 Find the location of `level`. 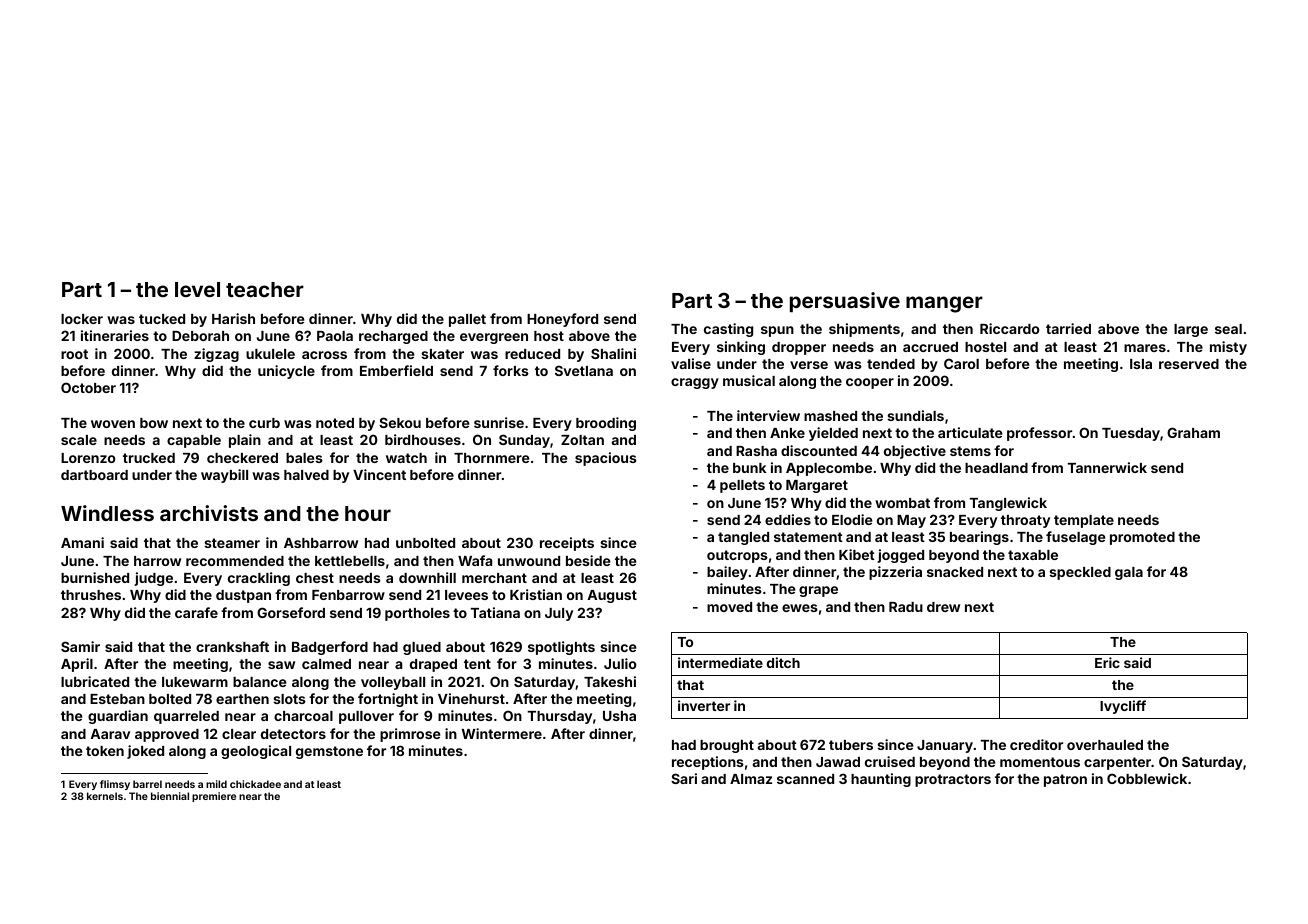

level is located at coordinates (197, 289).
